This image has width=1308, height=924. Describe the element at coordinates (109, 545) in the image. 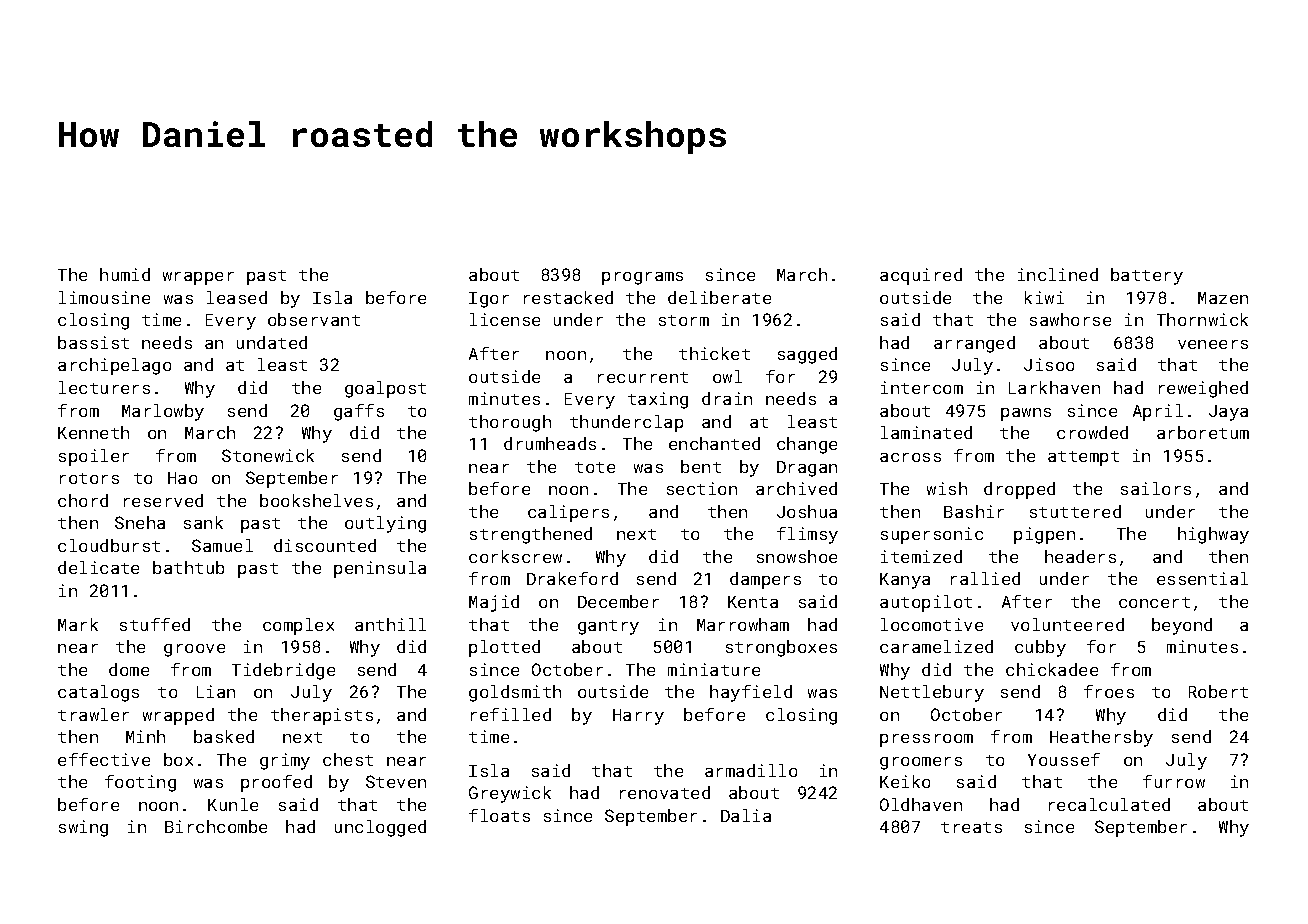

I see `cloudburst` at that location.
